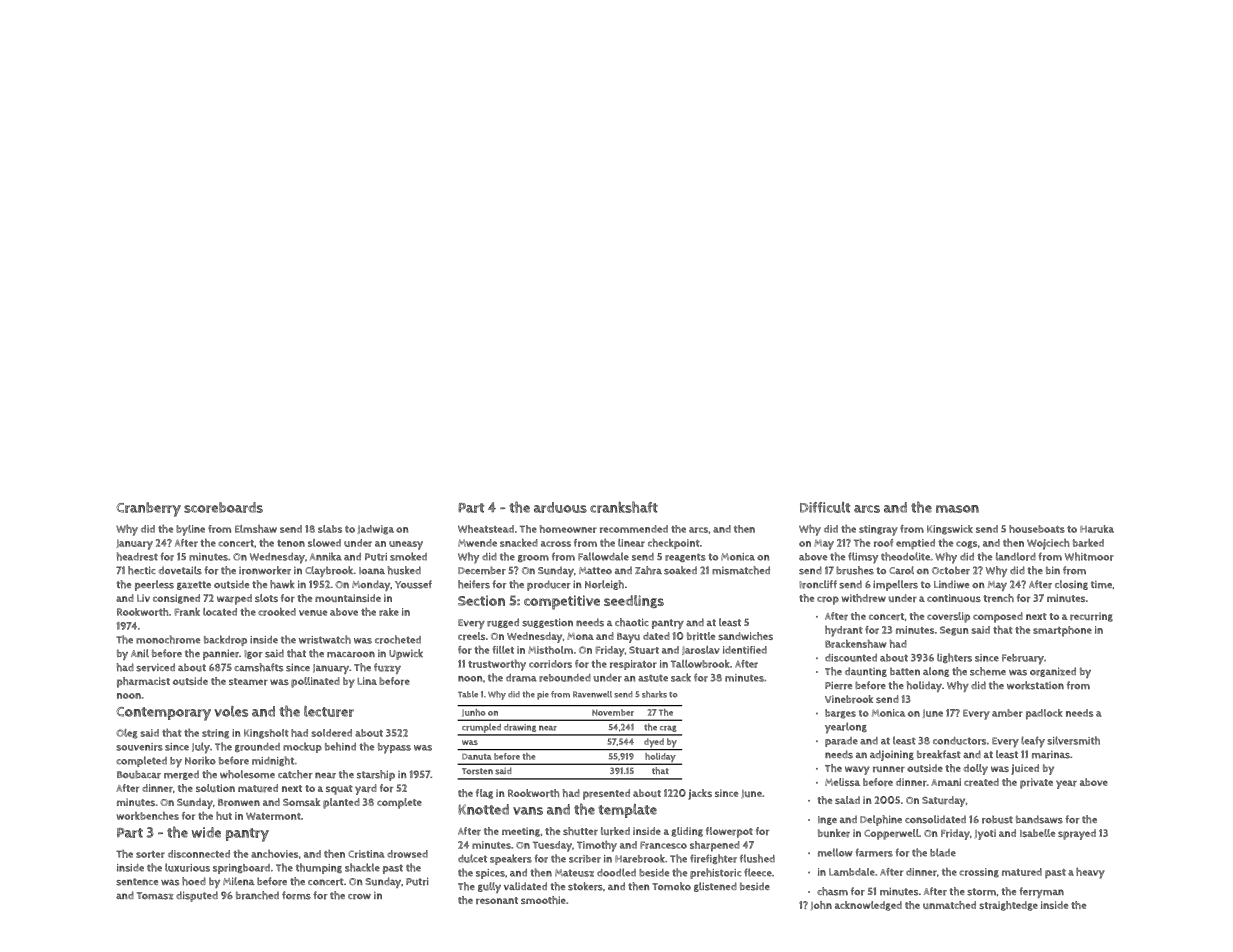  I want to click on Difficult, so click(825, 507).
